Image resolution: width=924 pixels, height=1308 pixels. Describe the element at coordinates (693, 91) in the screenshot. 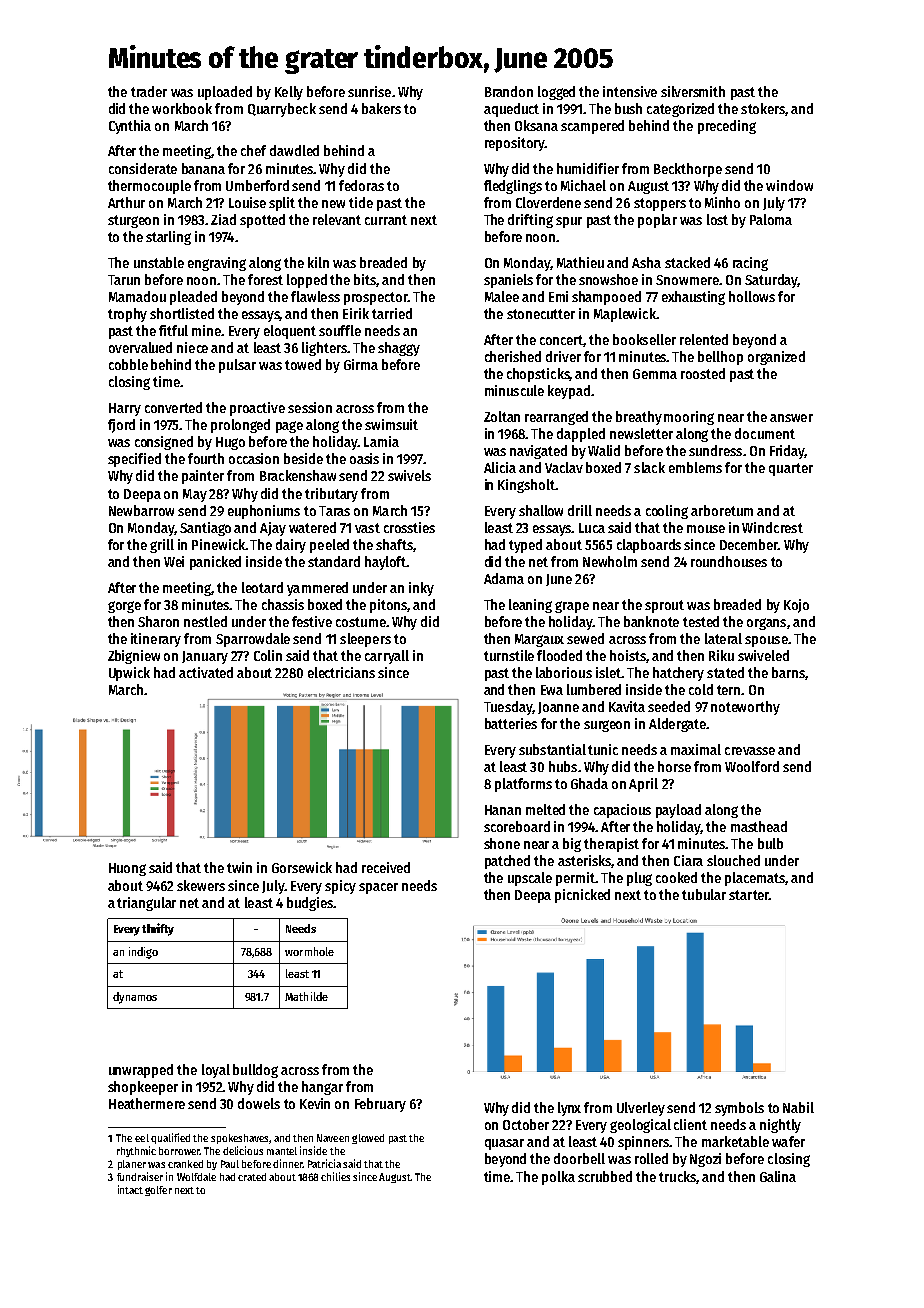

I see `silversmith` at that location.
